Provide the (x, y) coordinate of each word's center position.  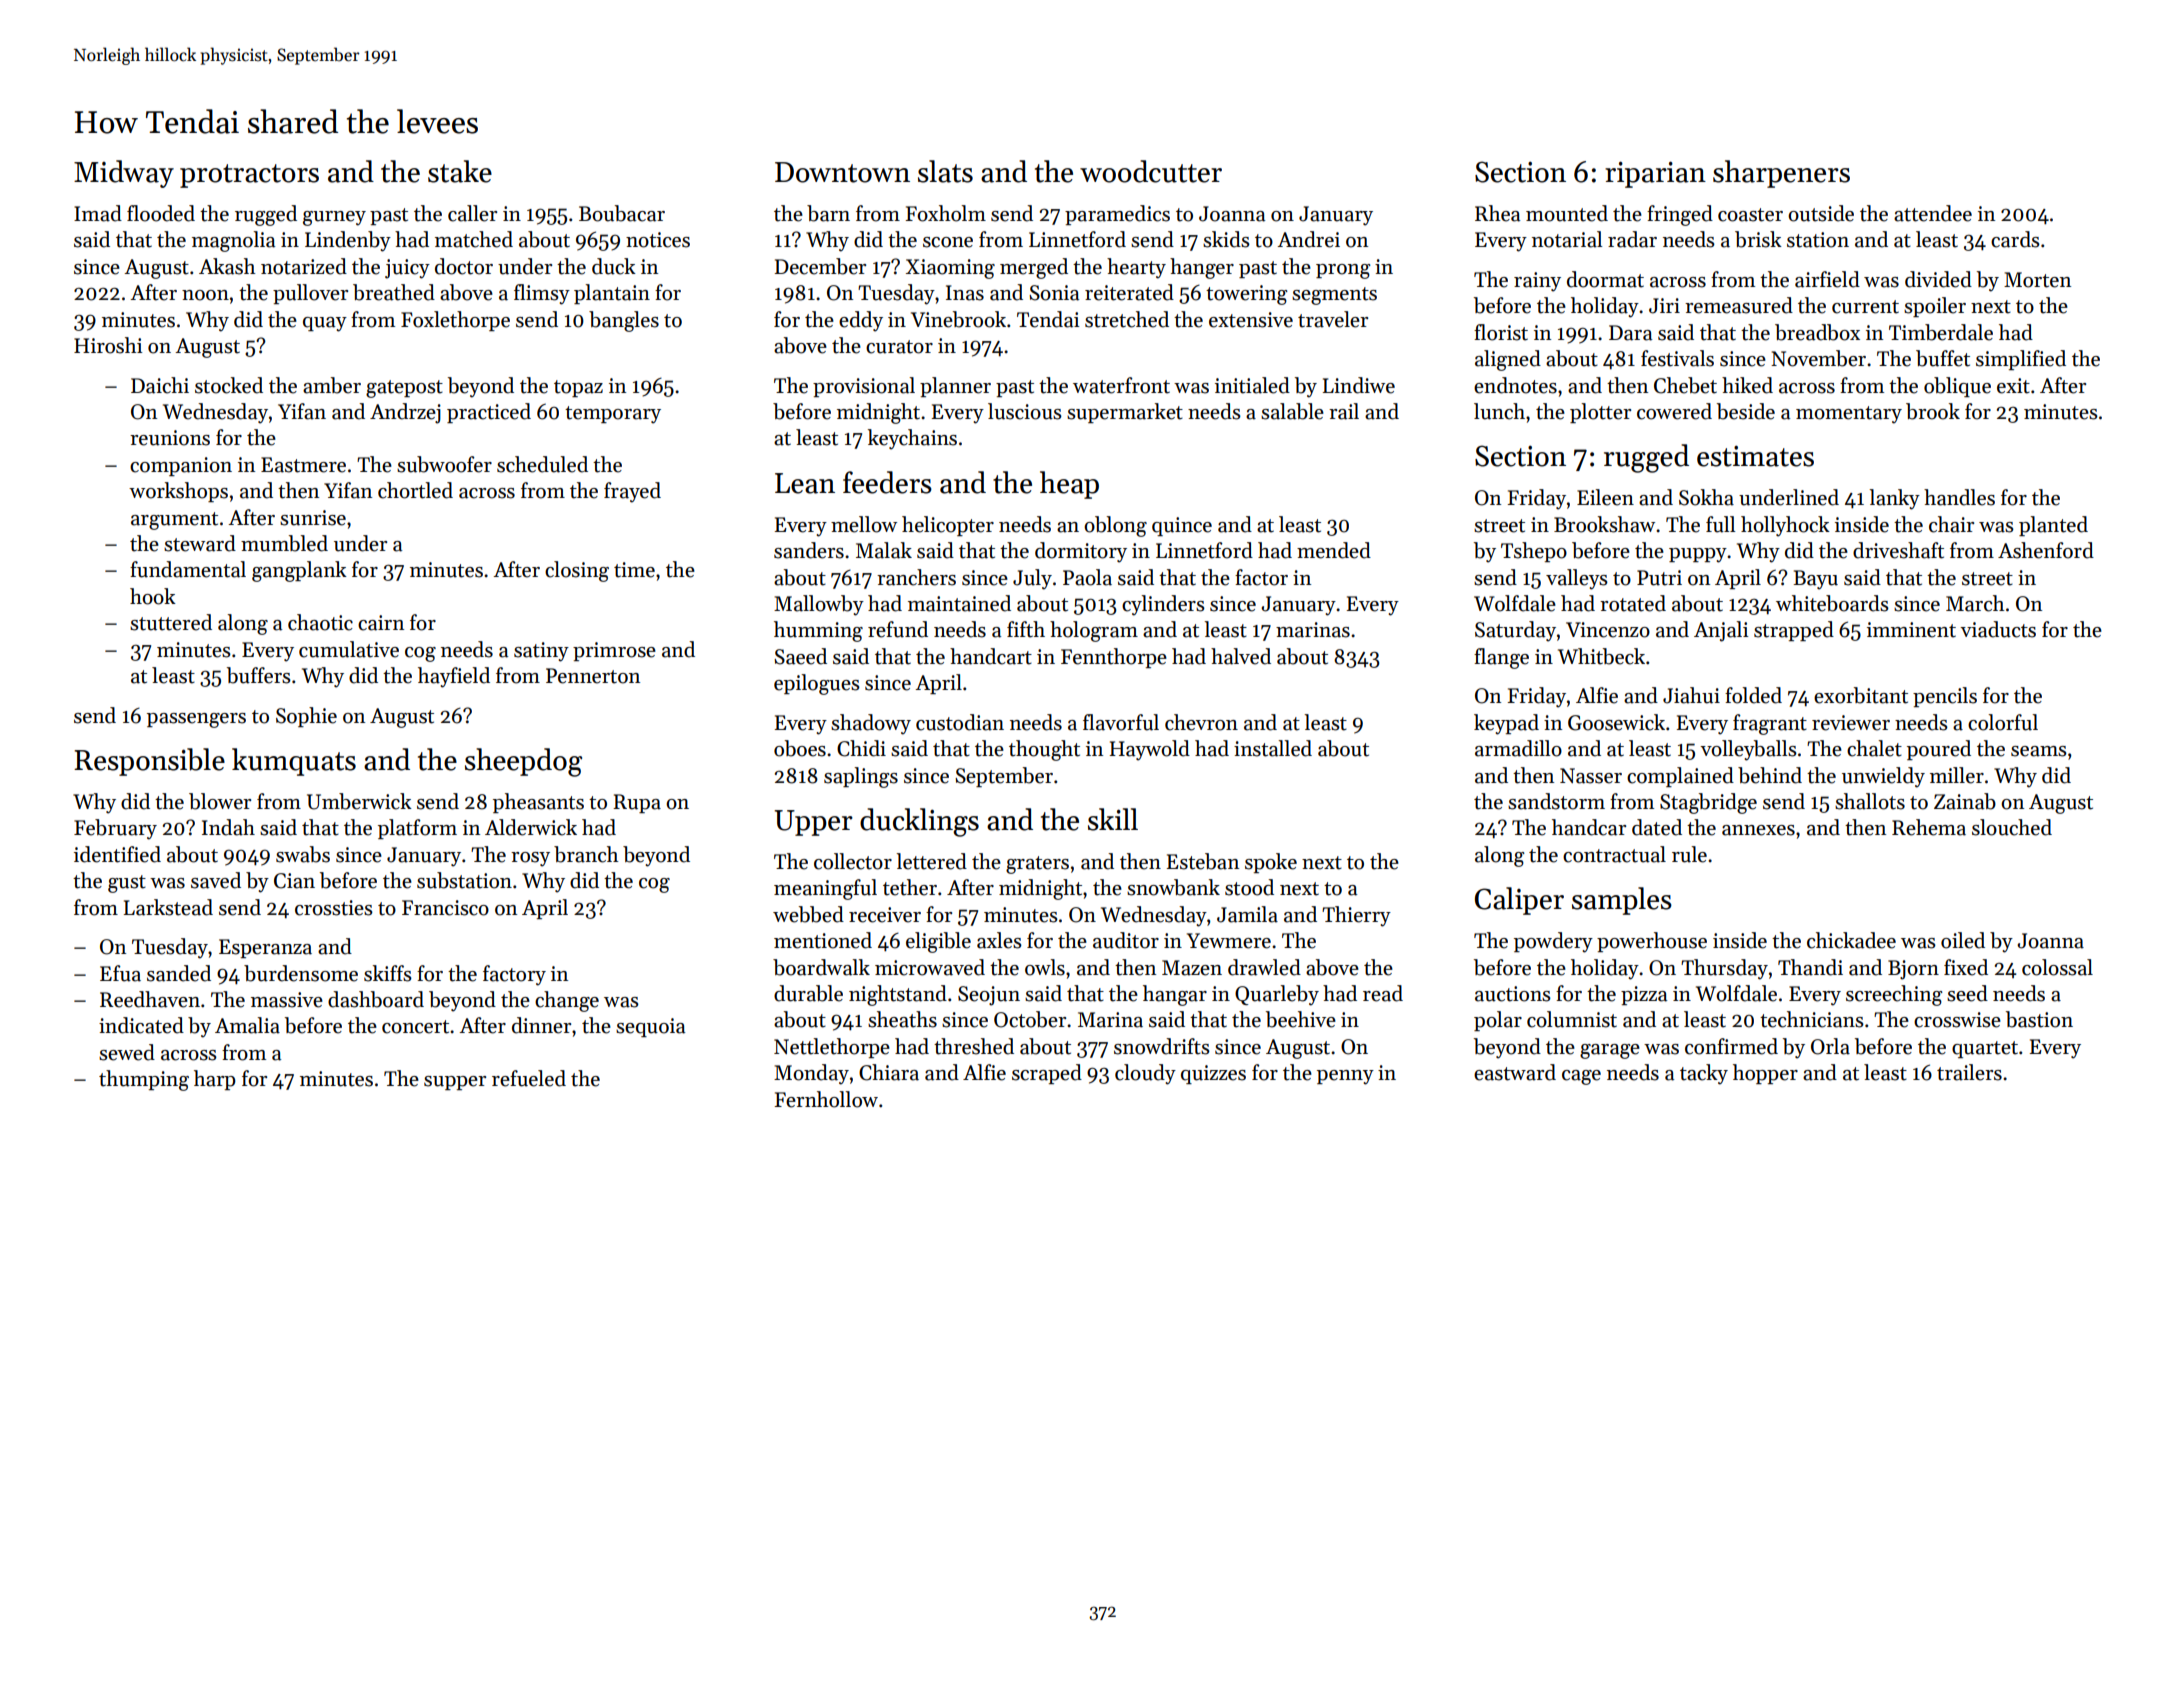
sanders (809, 550)
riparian (1655, 174)
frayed (632, 492)
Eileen (1605, 497)
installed (1273, 748)
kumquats (294, 762)
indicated (141, 1025)
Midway (124, 174)
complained (1680, 777)
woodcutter (1151, 171)
